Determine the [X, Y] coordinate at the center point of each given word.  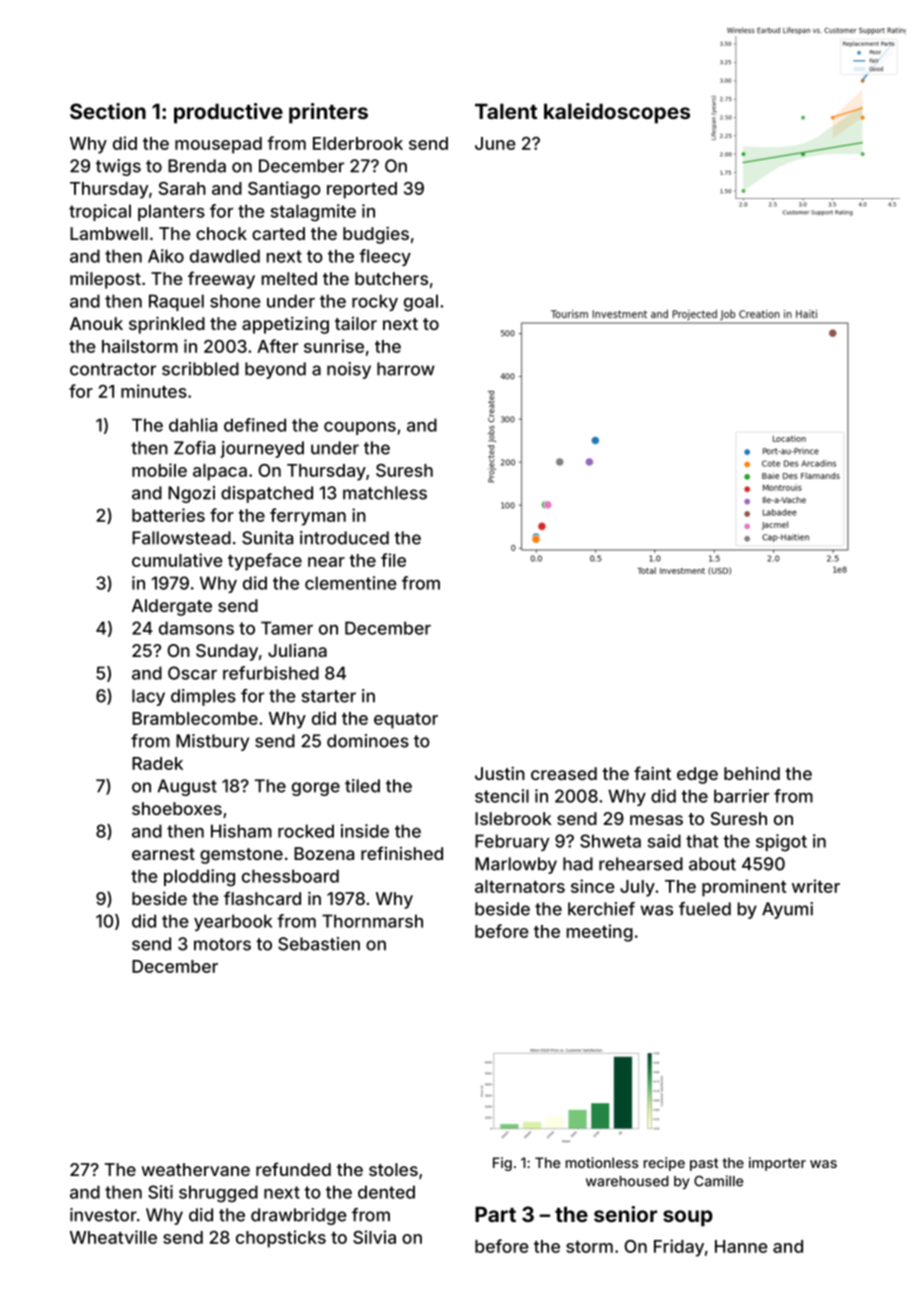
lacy [148, 697]
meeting [600, 933]
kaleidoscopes [617, 113]
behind [752, 773]
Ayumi [787, 910]
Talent [506, 111]
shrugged [218, 1194]
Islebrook [513, 818]
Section [108, 111]
